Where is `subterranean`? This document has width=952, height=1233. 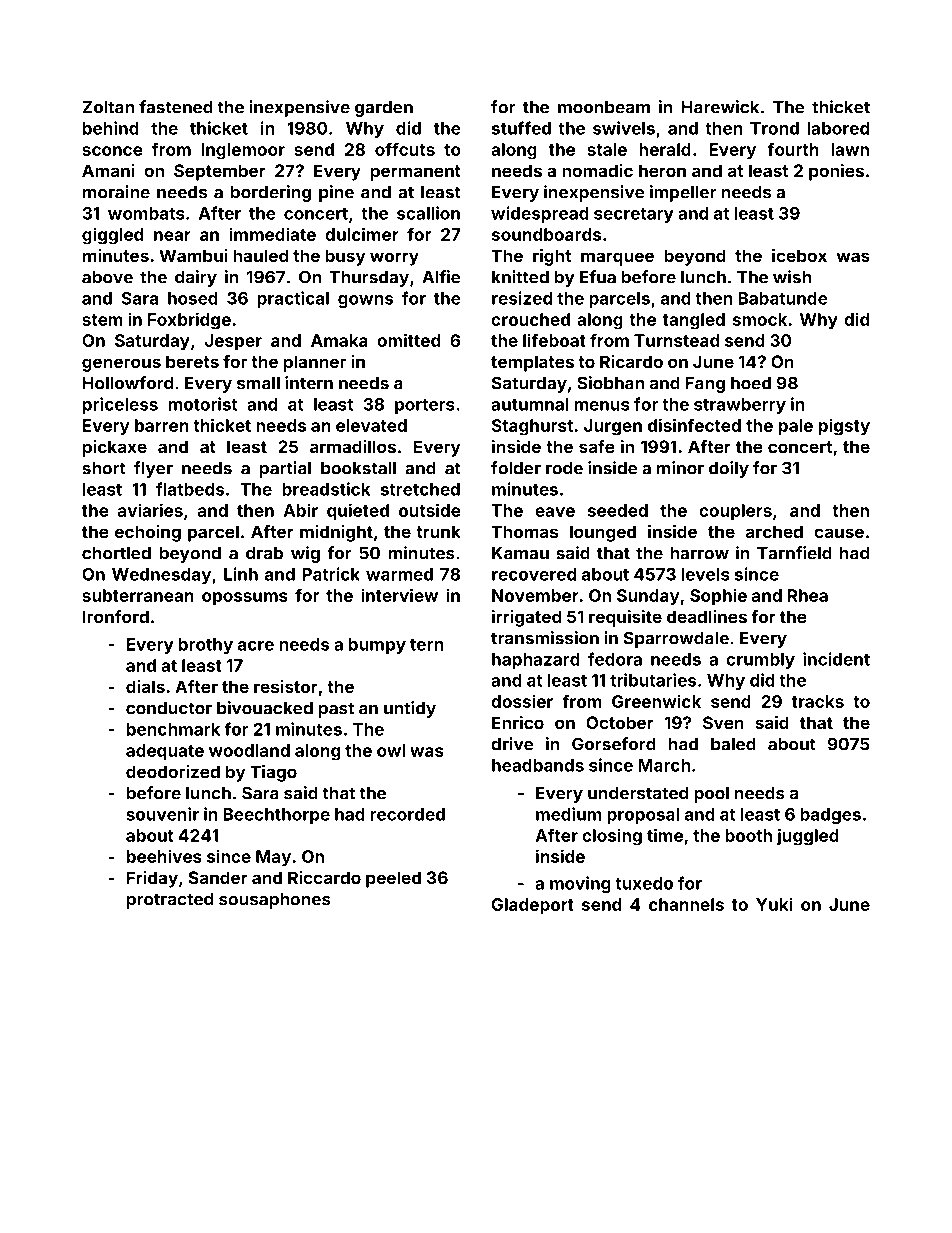 subterranean is located at coordinates (138, 595).
